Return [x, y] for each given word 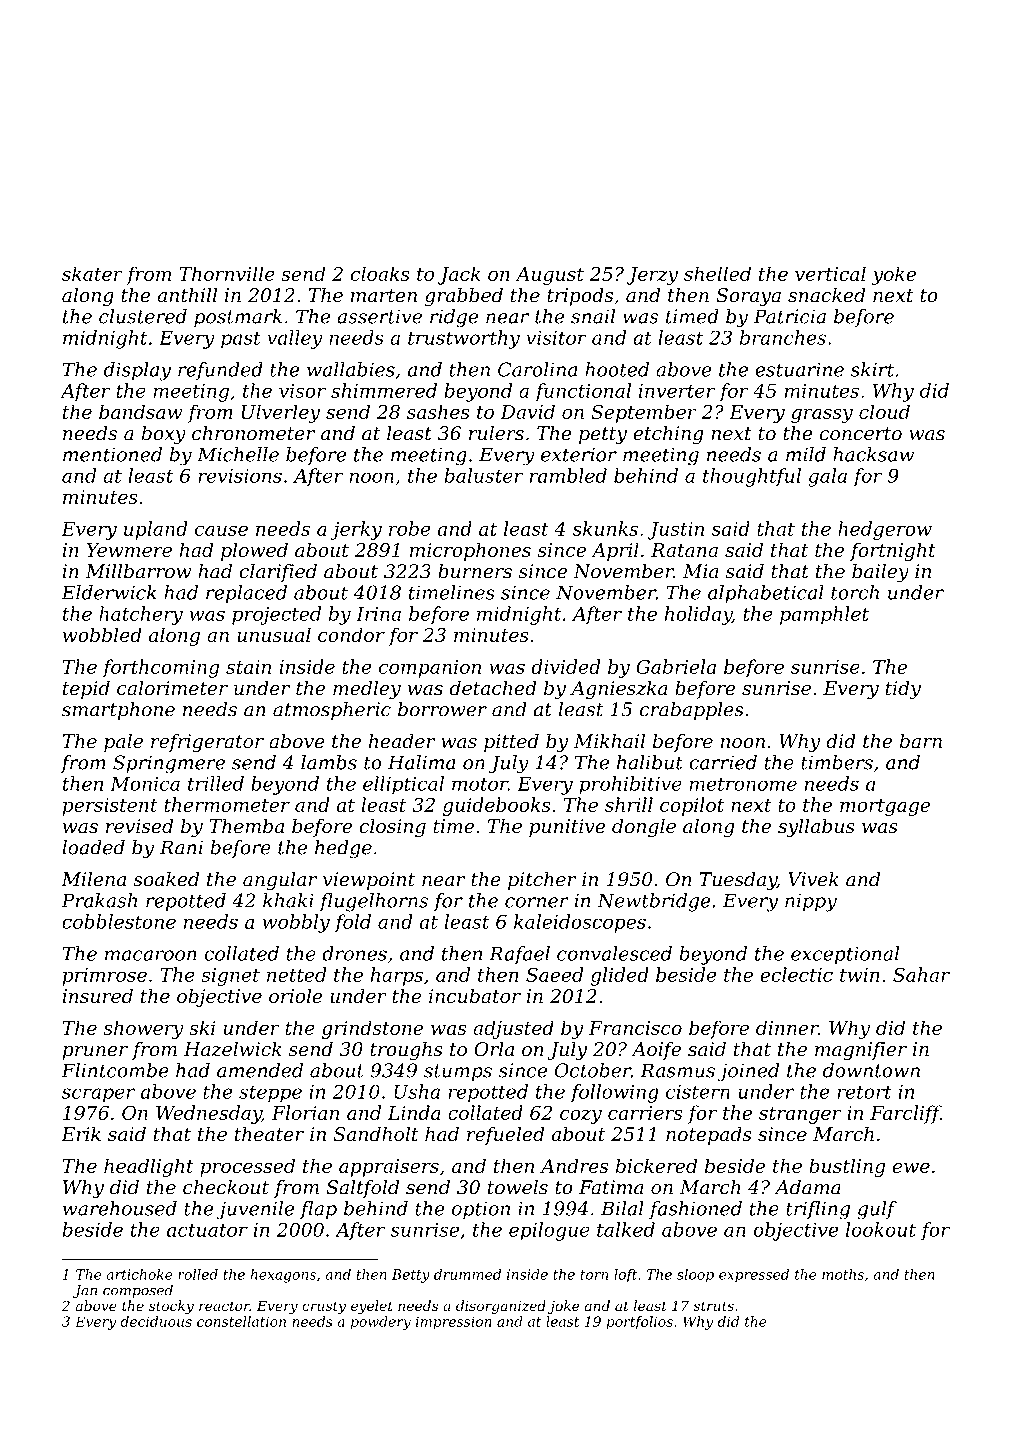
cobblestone [119, 921]
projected [276, 615]
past [241, 340]
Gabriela [676, 666]
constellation [241, 1321]
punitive [567, 828]
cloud [884, 411]
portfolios [639, 1323]
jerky [356, 530]
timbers [837, 762]
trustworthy [464, 339]
